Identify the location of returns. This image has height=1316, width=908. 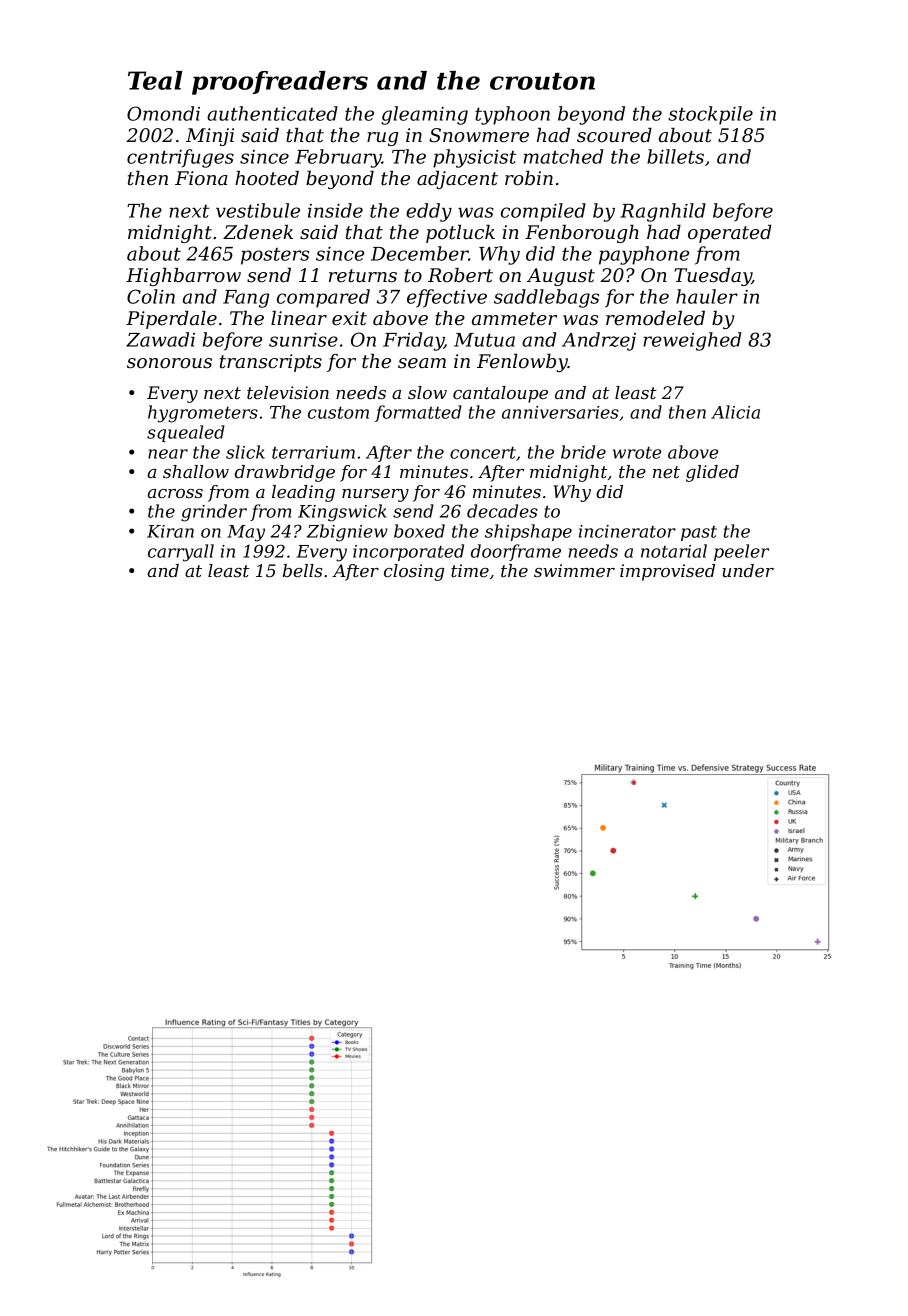
(363, 276).
